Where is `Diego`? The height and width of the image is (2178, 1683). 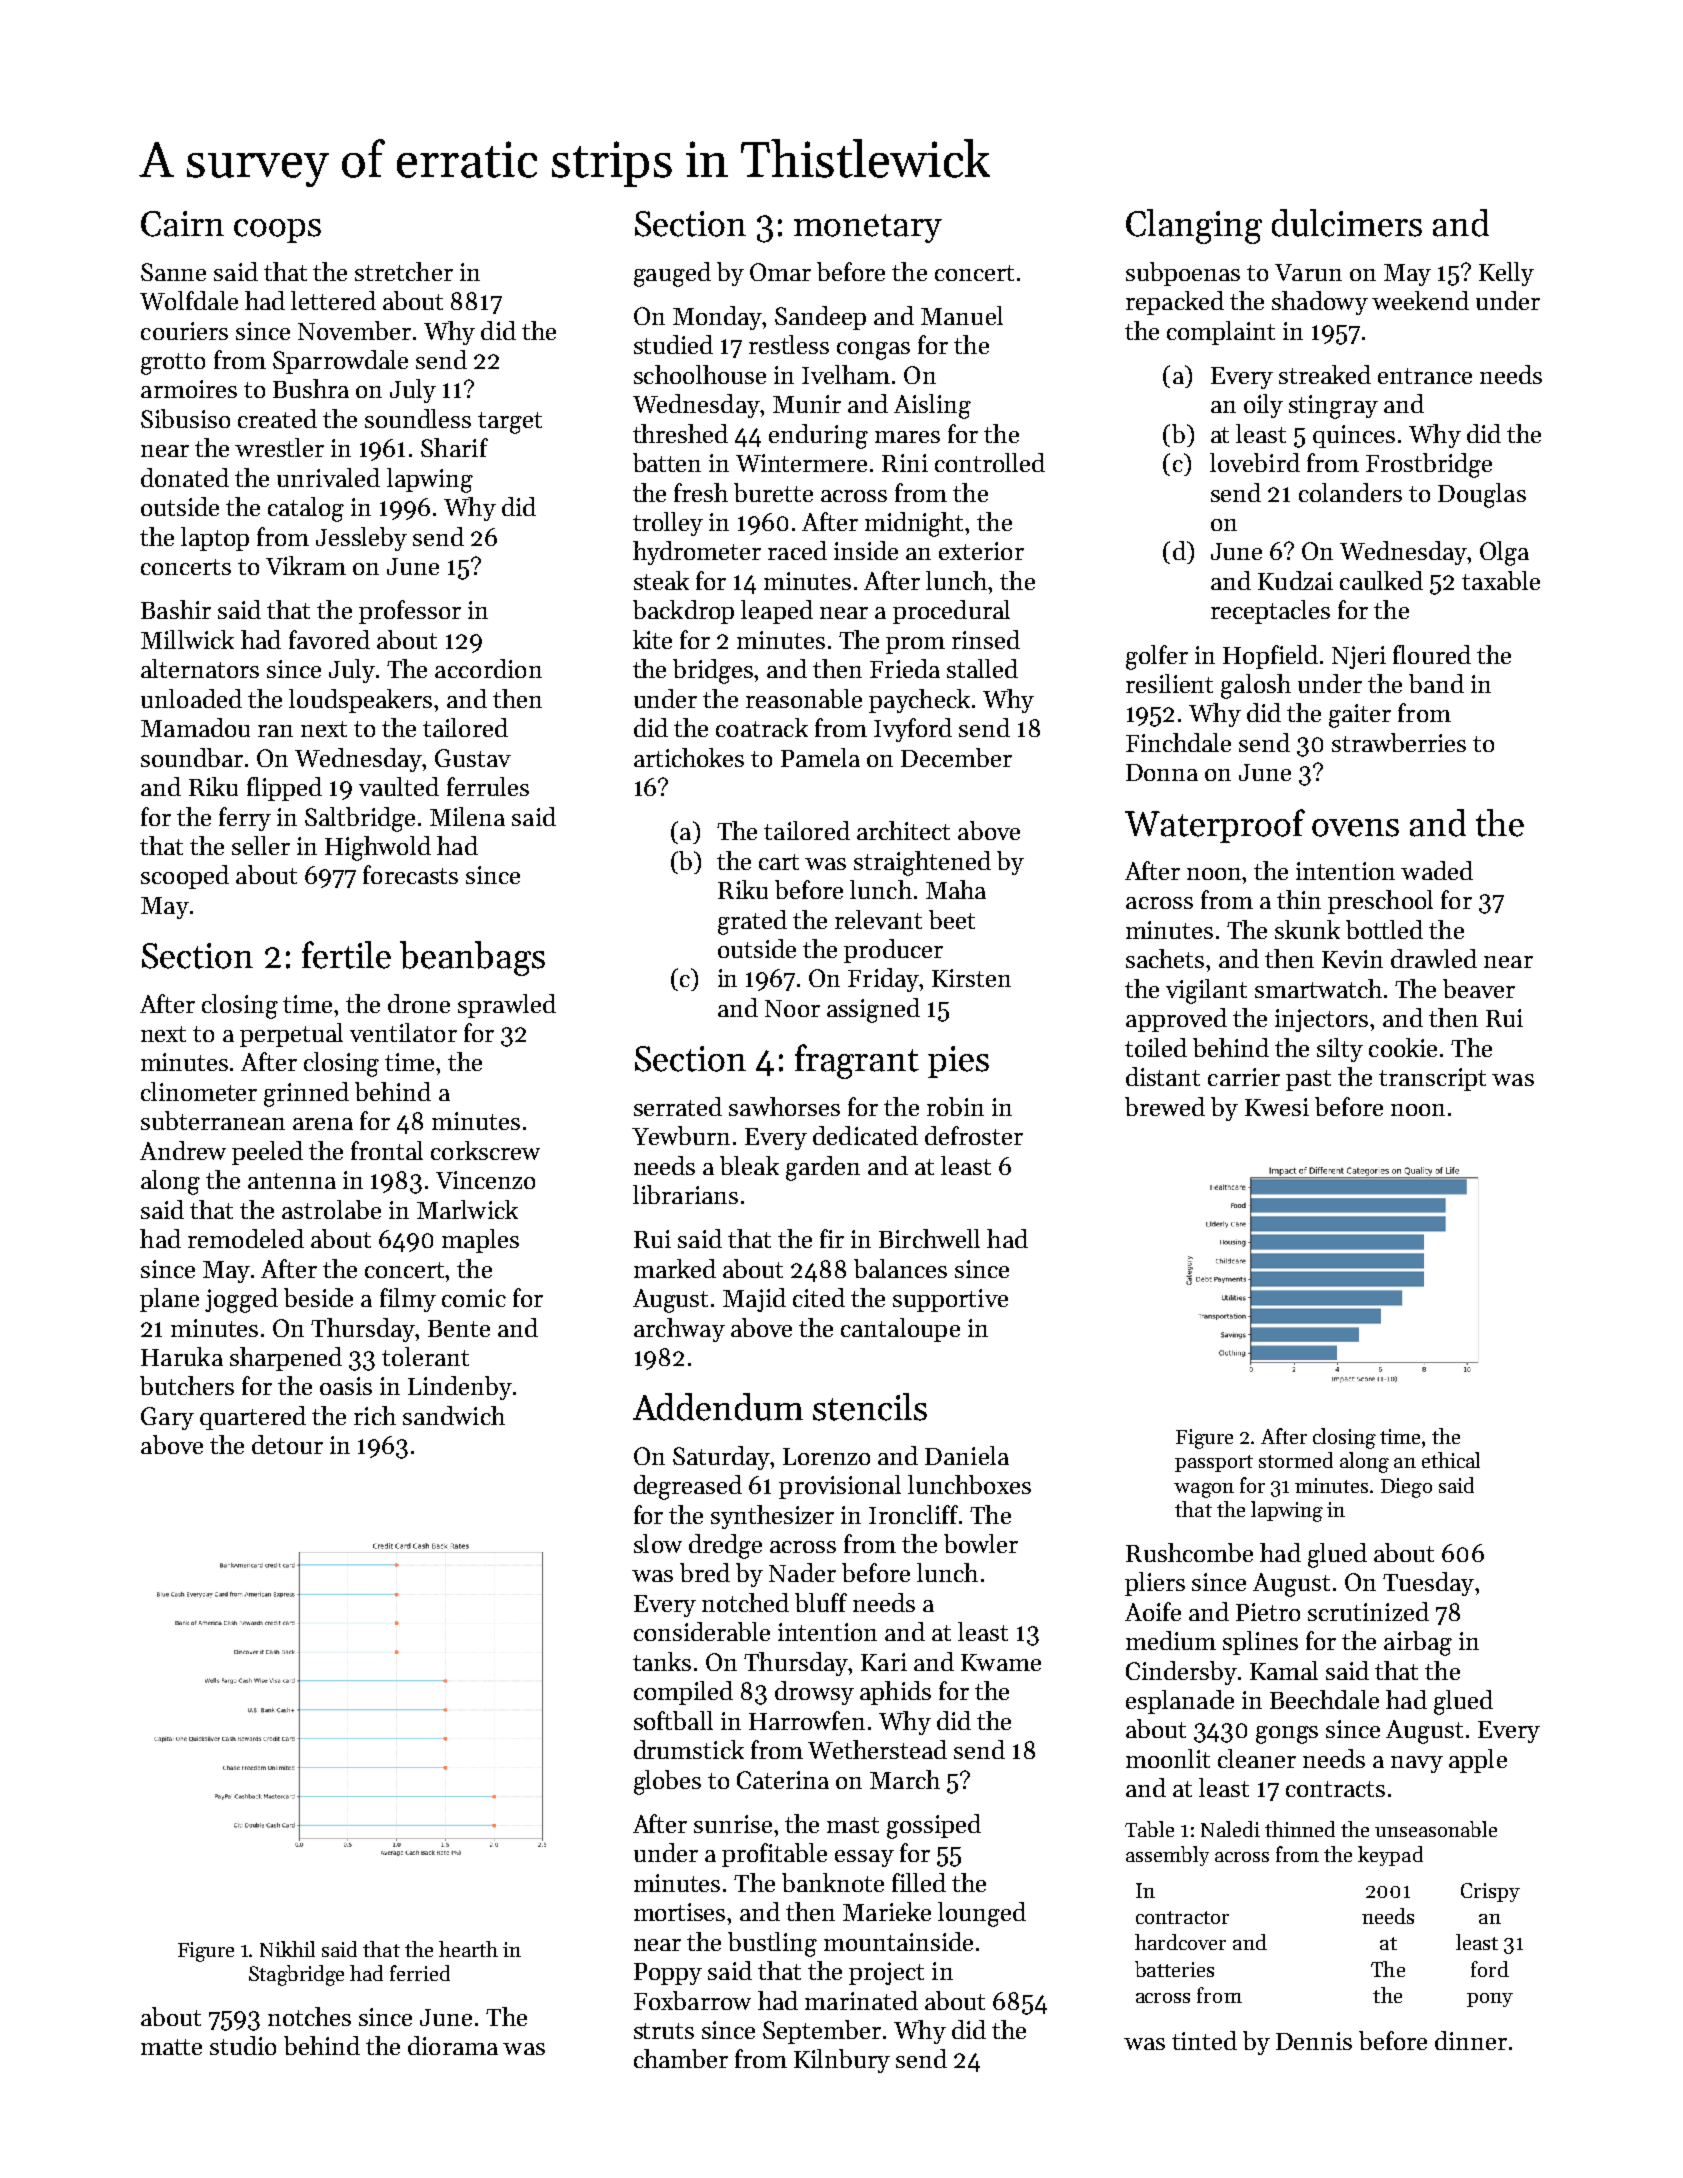
Diego is located at coordinates (1406, 1488).
